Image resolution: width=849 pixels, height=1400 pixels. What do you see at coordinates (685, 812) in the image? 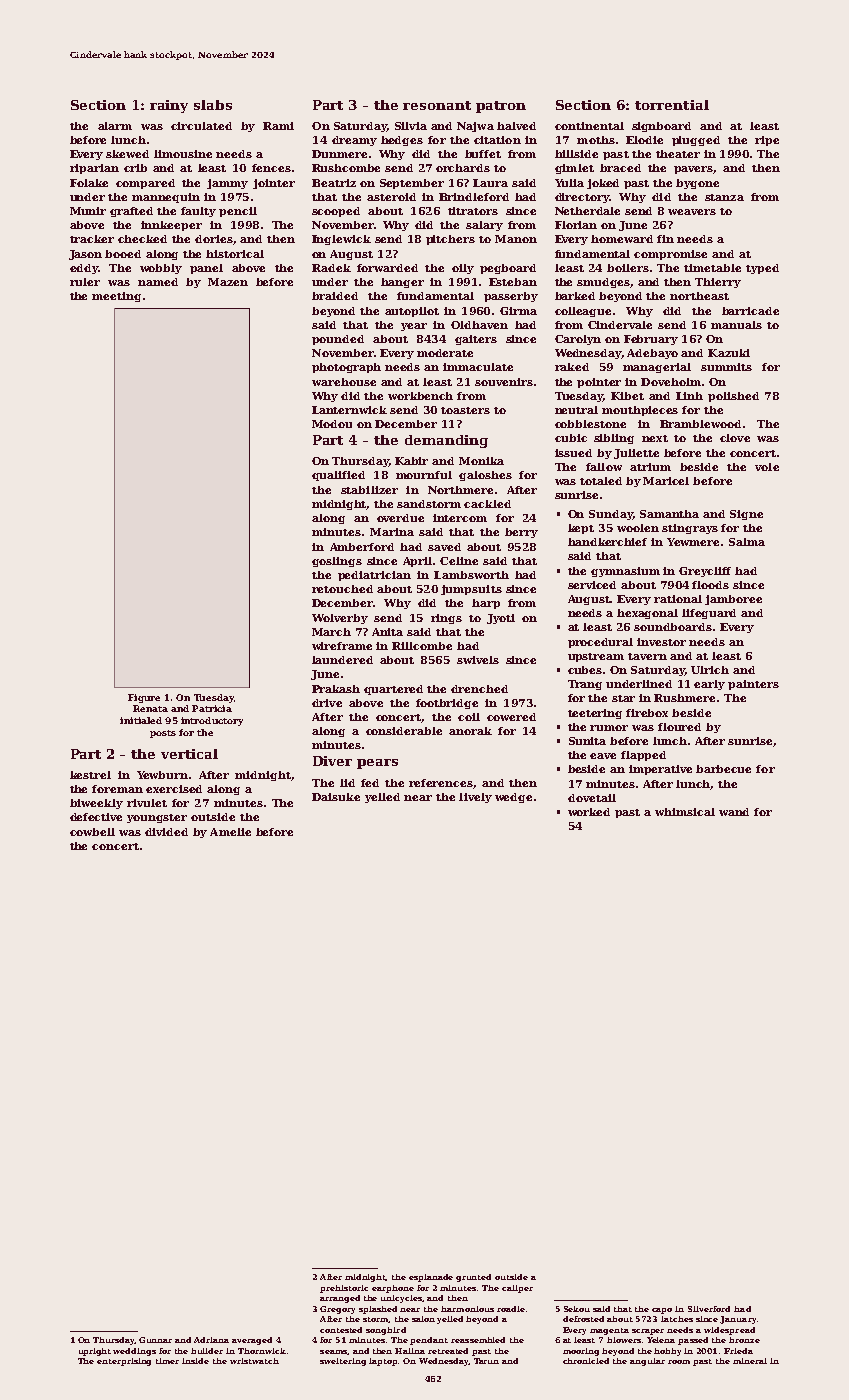
I see `whimsical` at bounding box center [685, 812].
